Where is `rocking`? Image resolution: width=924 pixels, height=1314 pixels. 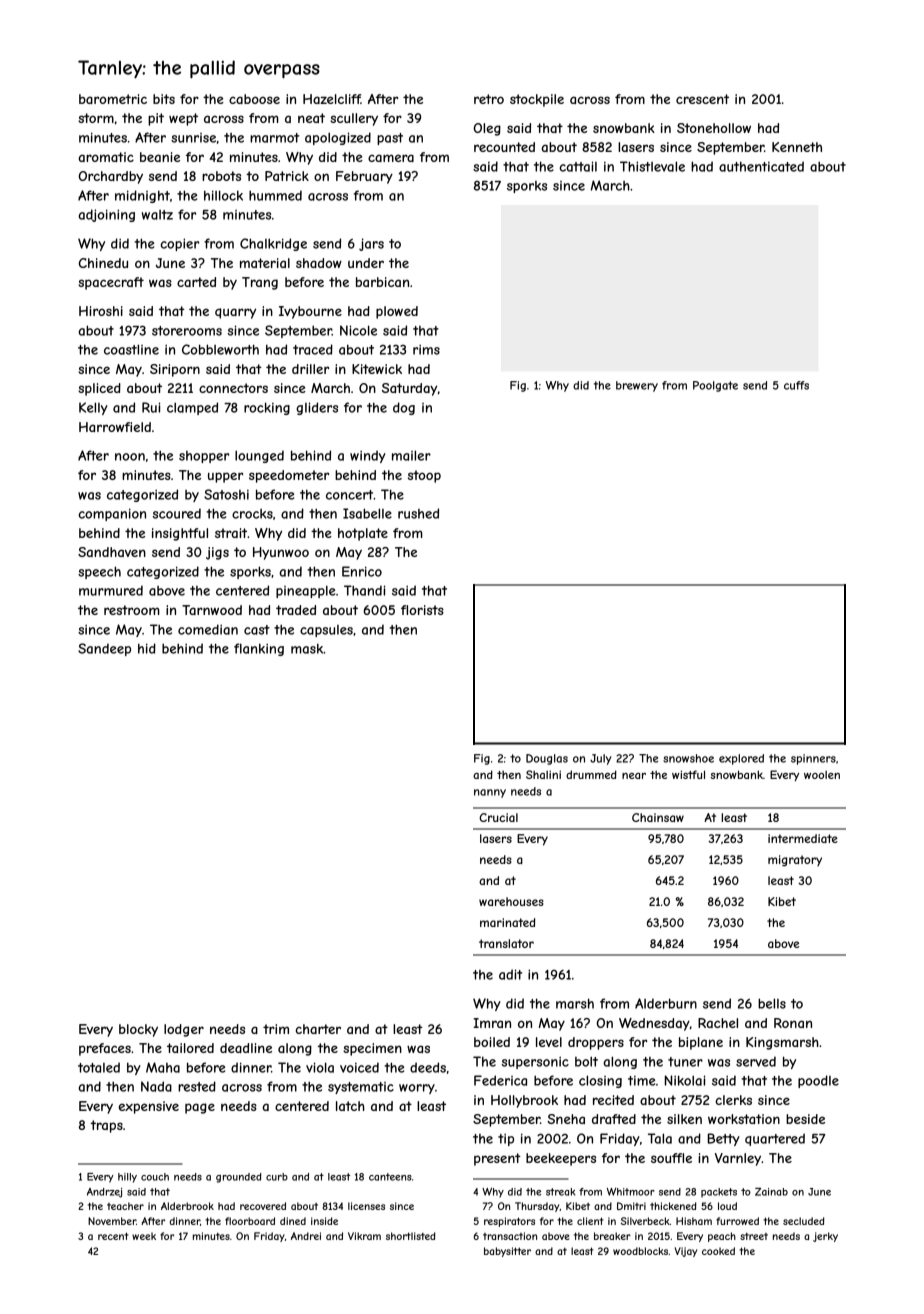
rocking is located at coordinates (267, 408).
